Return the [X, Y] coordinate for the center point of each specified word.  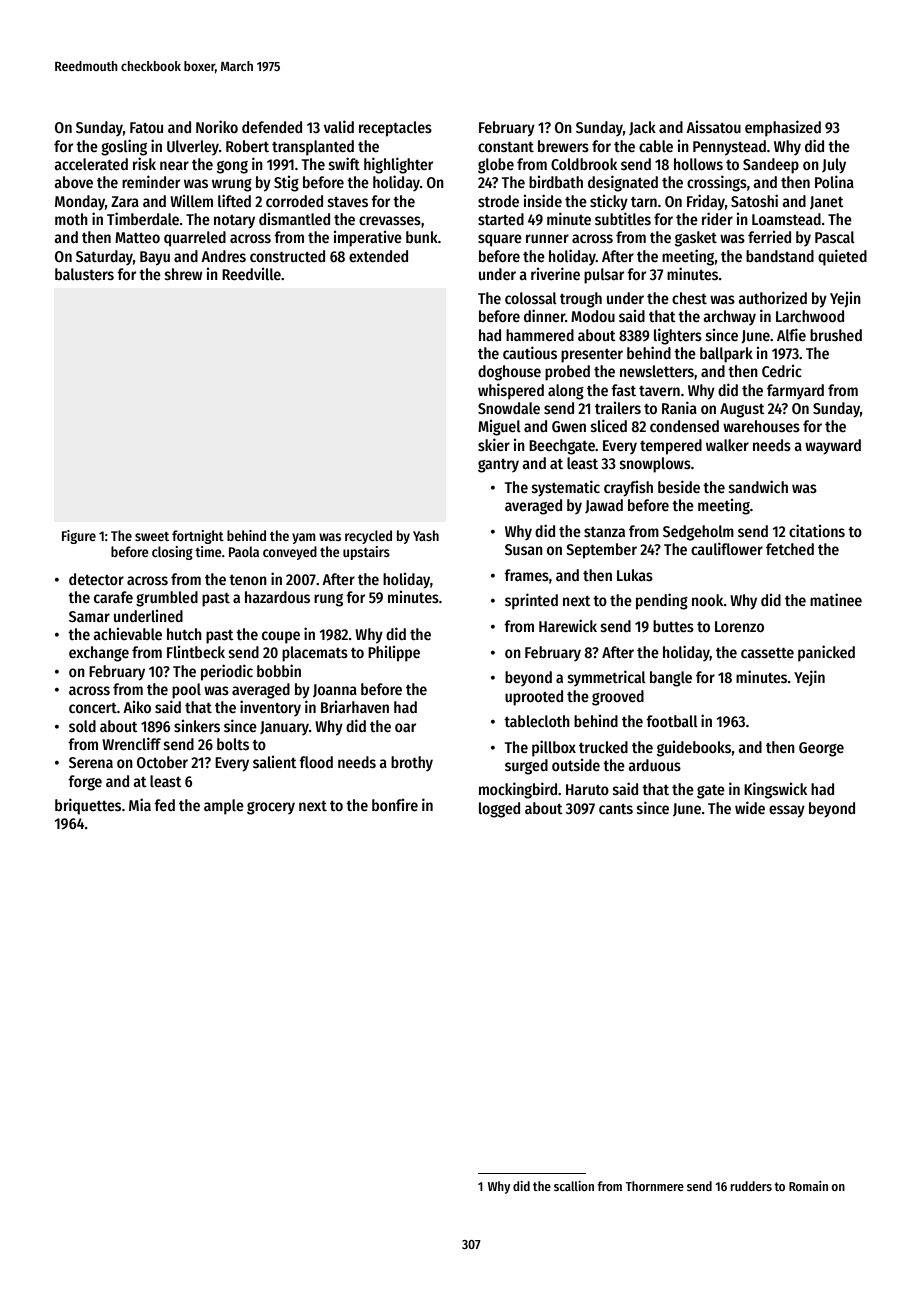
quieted [842, 257]
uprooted [534, 698]
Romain [808, 1186]
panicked [826, 653]
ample [224, 807]
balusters [84, 274]
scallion [574, 1186]
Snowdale [509, 408]
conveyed [290, 553]
